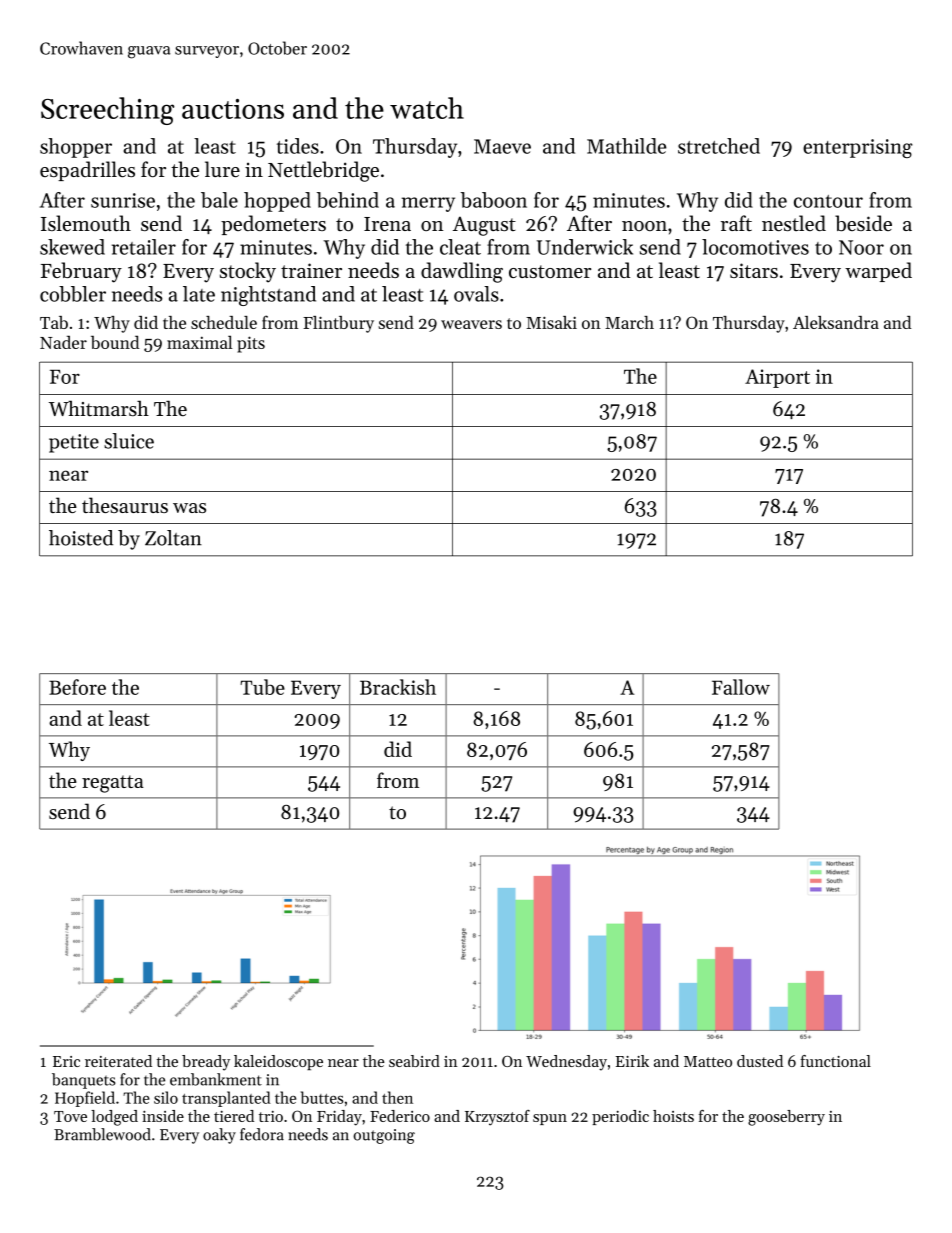 This screenshot has width=952, height=1233. I want to click on Bramblewood, so click(102, 1134).
